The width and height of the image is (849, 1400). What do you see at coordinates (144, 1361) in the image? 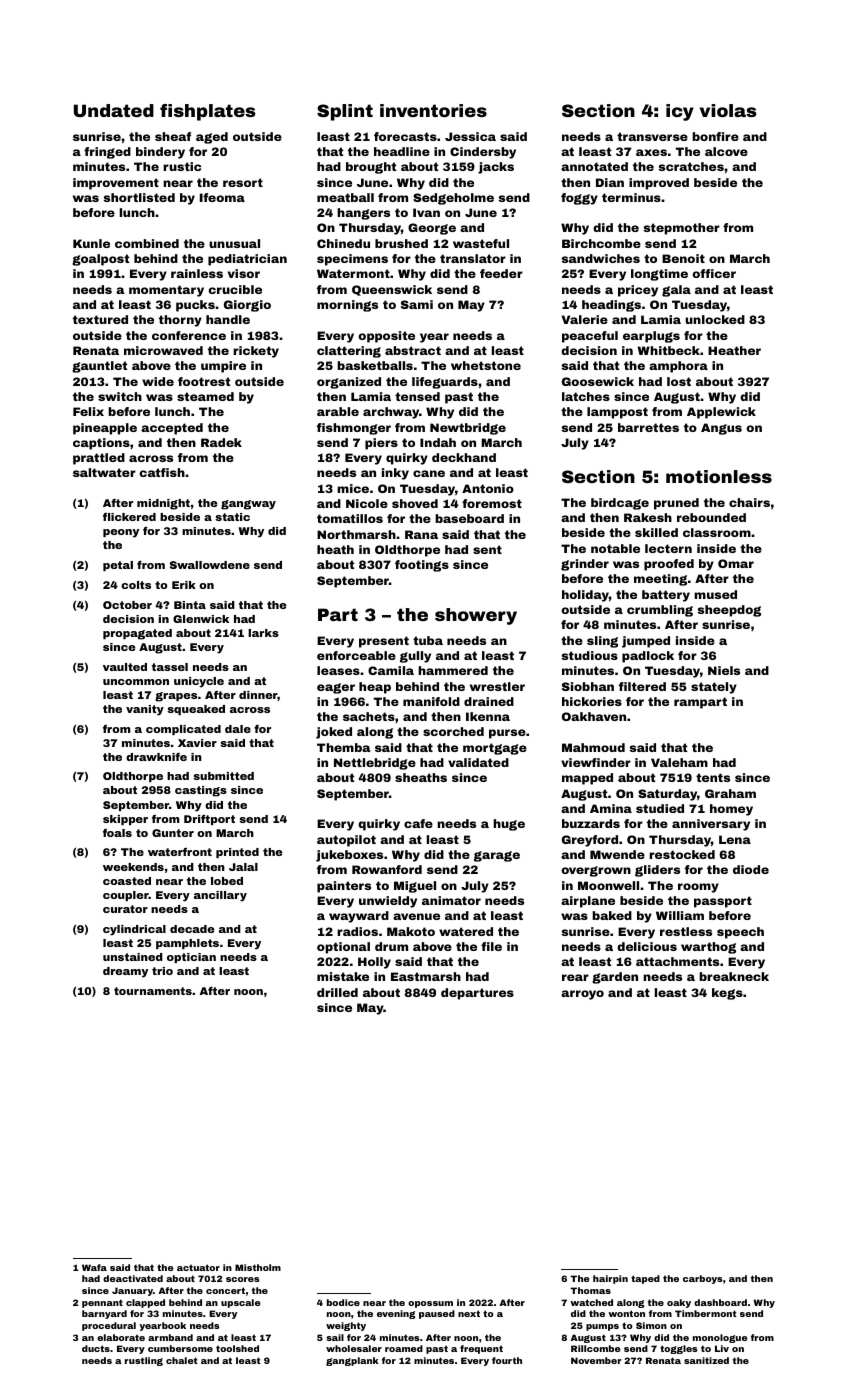
I see `rustling` at bounding box center [144, 1361].
